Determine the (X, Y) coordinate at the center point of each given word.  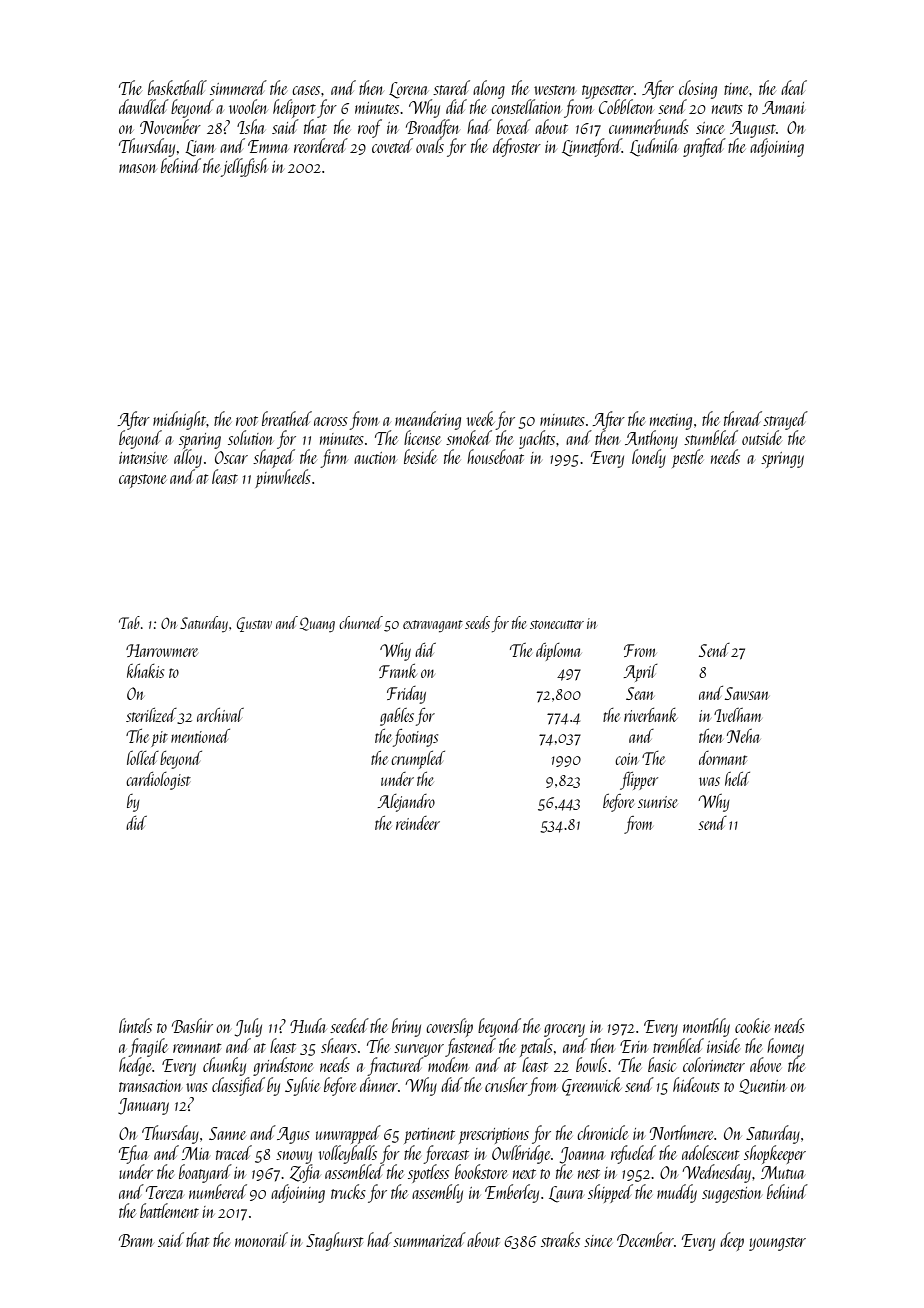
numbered (218, 1191)
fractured (395, 1066)
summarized (429, 1239)
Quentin (763, 1086)
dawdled (144, 106)
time (736, 89)
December (645, 1239)
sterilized (151, 715)
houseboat (495, 456)
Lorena (408, 90)
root (247, 421)
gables (397, 717)
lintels (135, 1025)
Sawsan (747, 693)
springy (782, 460)
